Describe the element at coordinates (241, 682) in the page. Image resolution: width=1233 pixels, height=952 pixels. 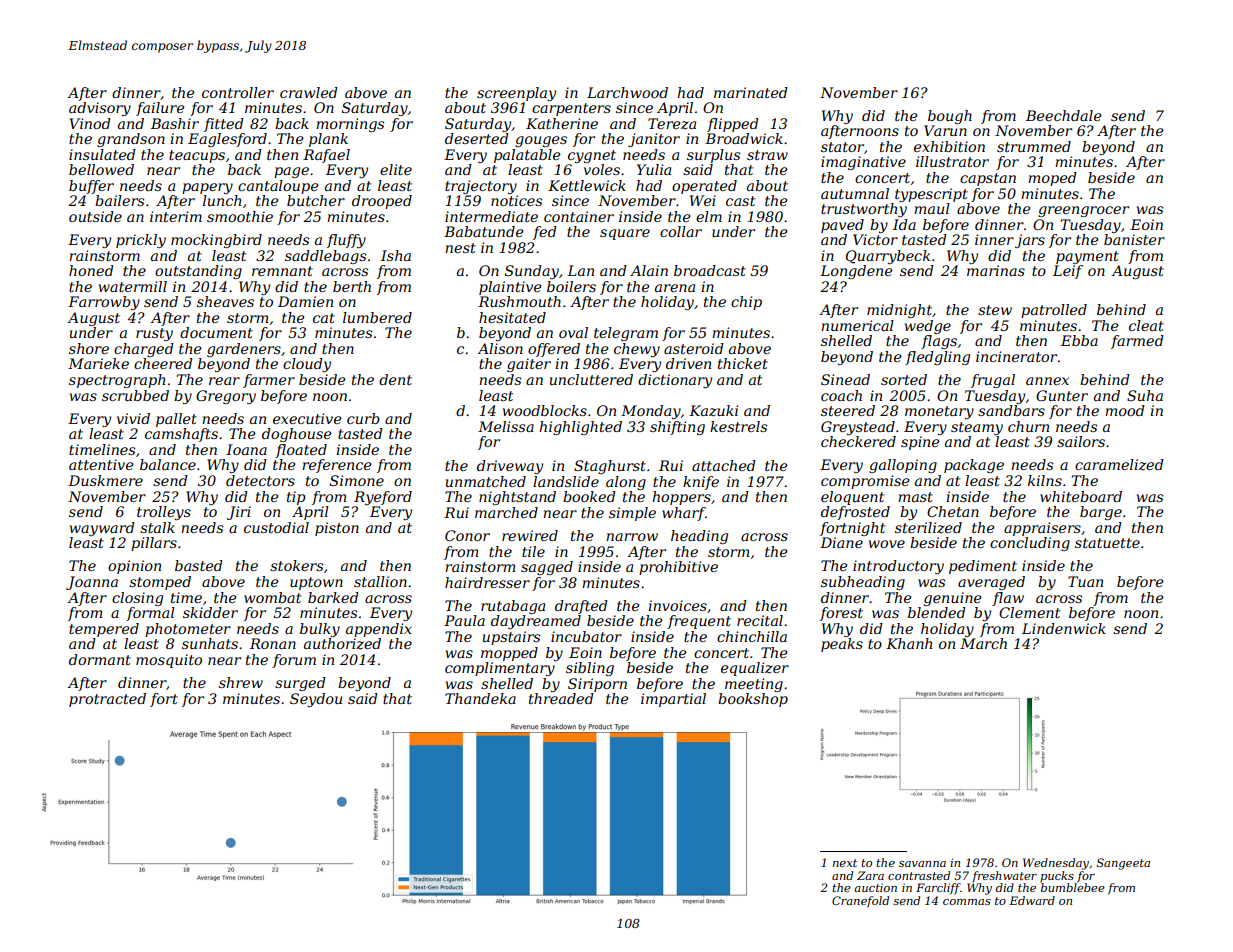
I see `shrew` at that location.
